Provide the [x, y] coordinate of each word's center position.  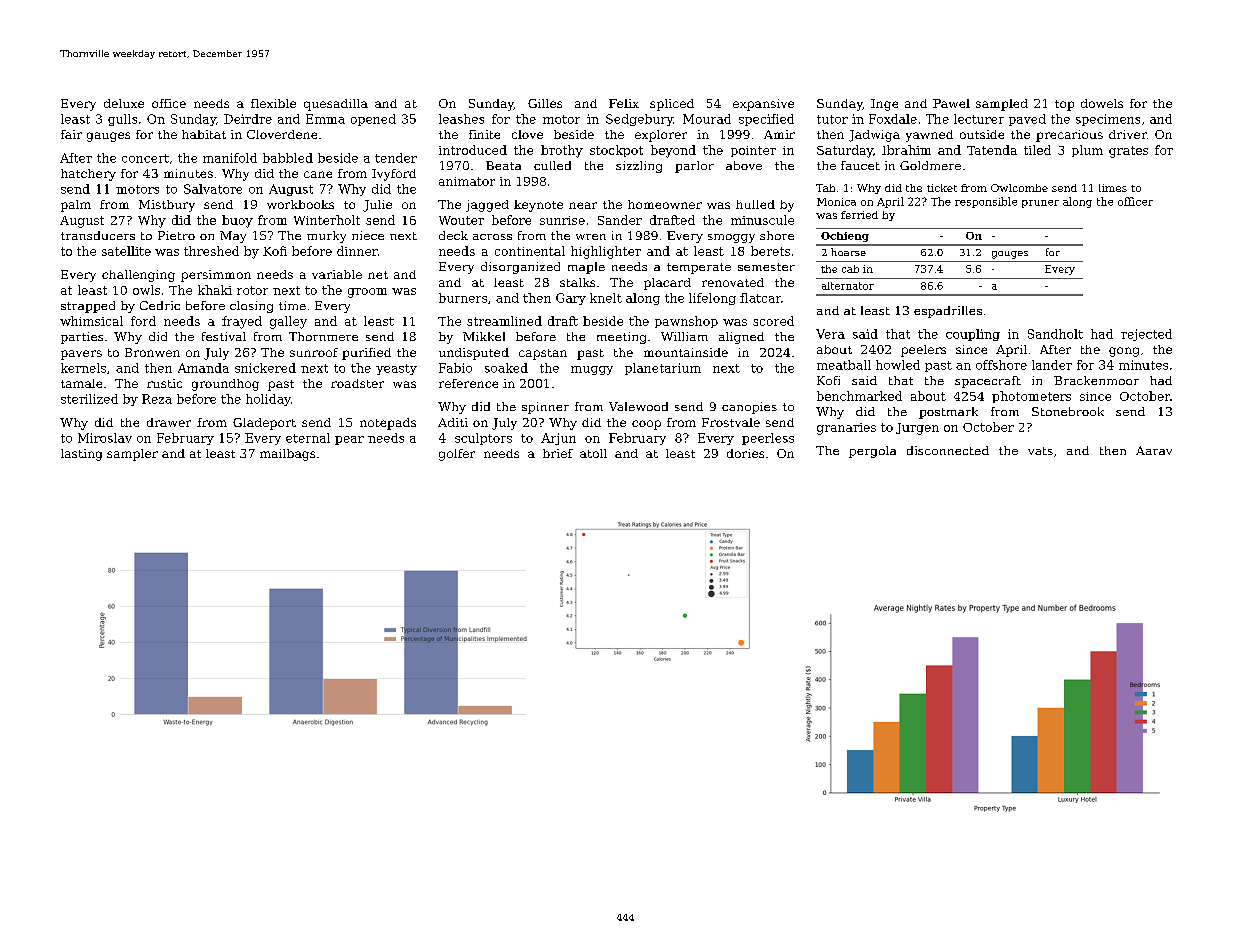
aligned [741, 338]
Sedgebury [639, 120]
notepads [388, 424]
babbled [288, 158]
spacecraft [988, 382]
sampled [1002, 105]
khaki [215, 290]
